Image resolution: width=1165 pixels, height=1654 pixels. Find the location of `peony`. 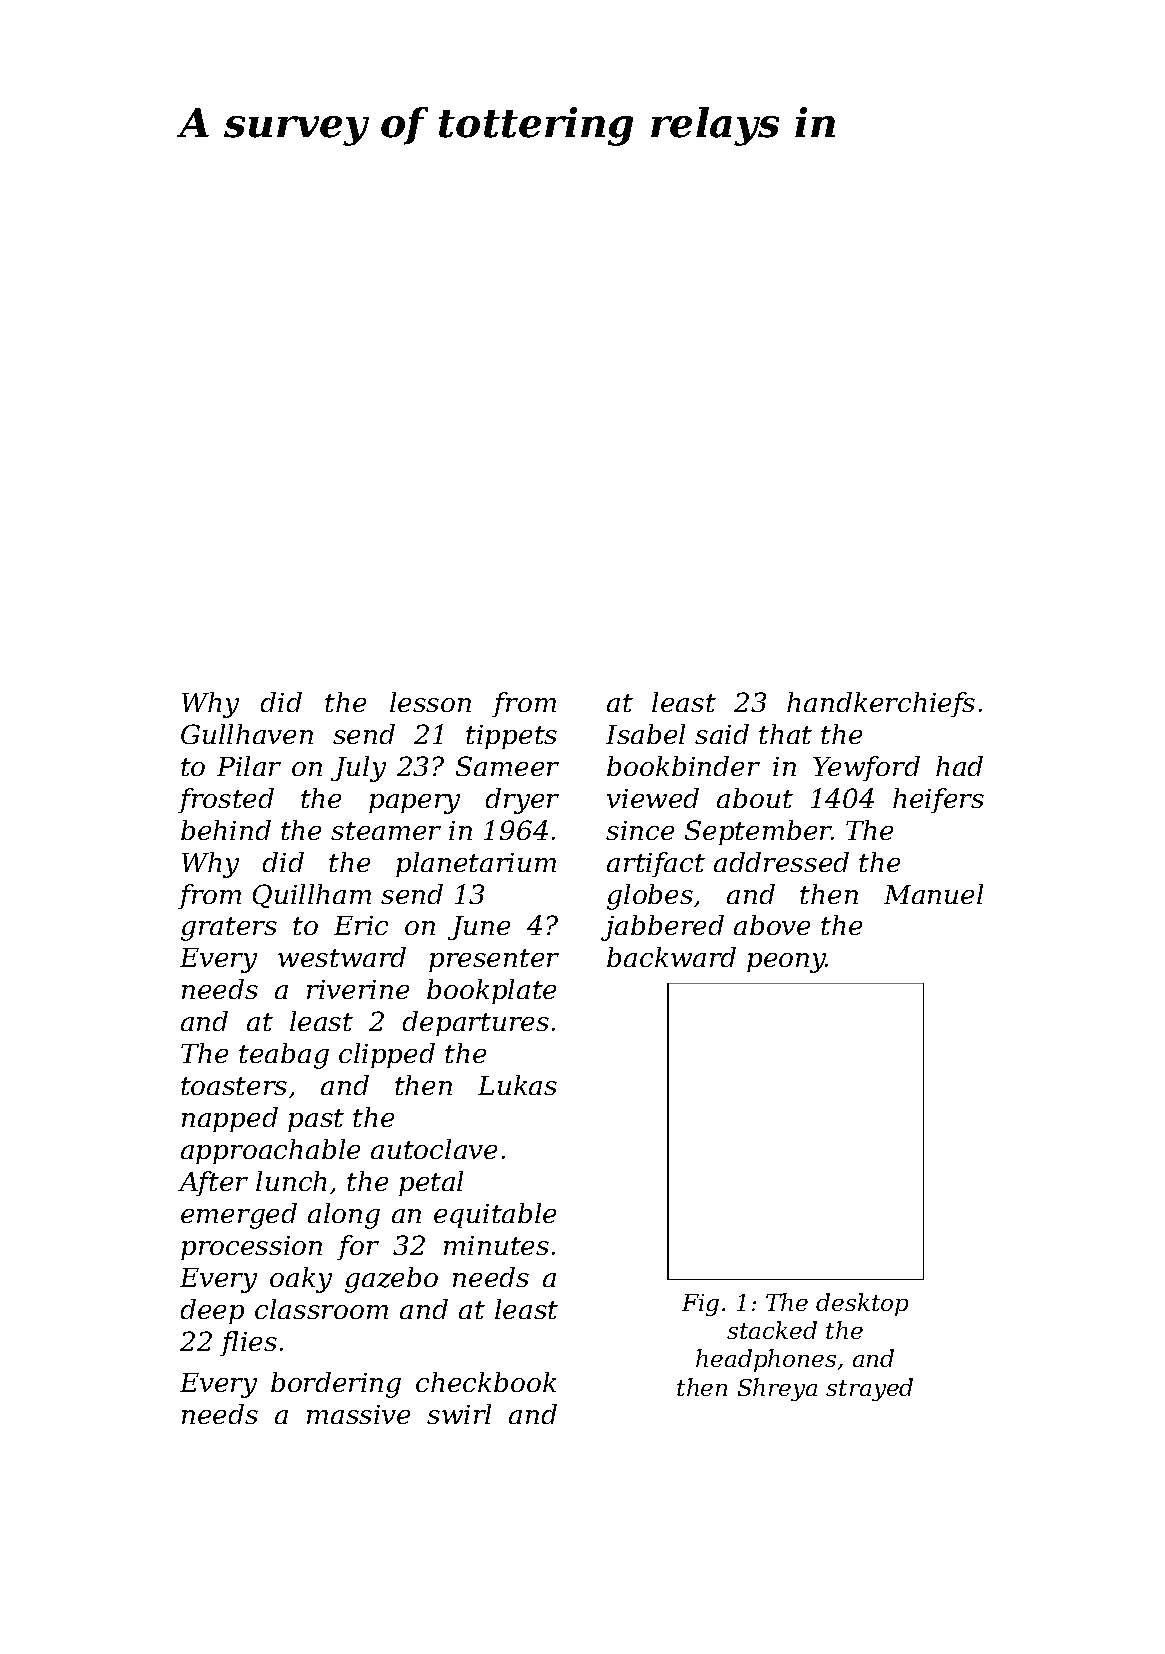

peony is located at coordinates (786, 963).
